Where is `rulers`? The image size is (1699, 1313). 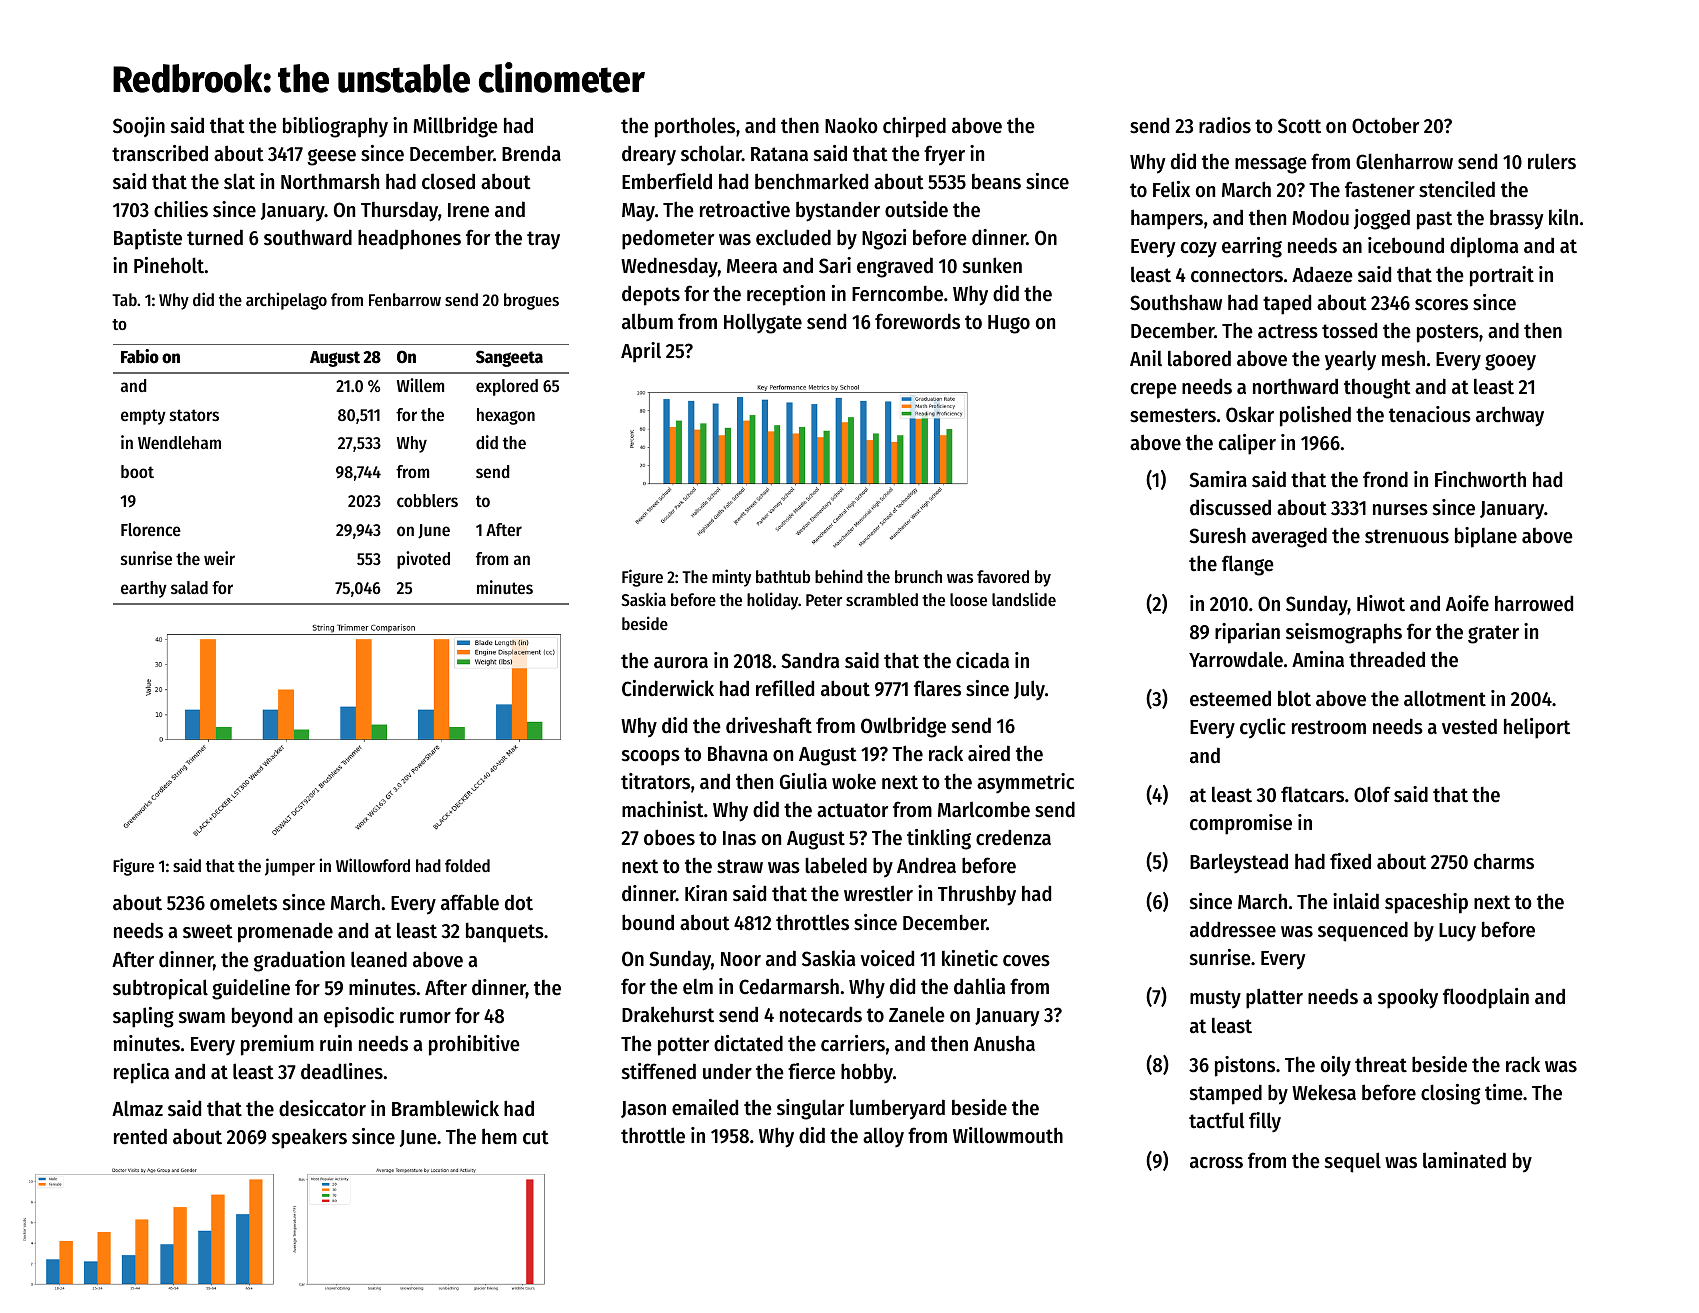
rulers is located at coordinates (1552, 162).
